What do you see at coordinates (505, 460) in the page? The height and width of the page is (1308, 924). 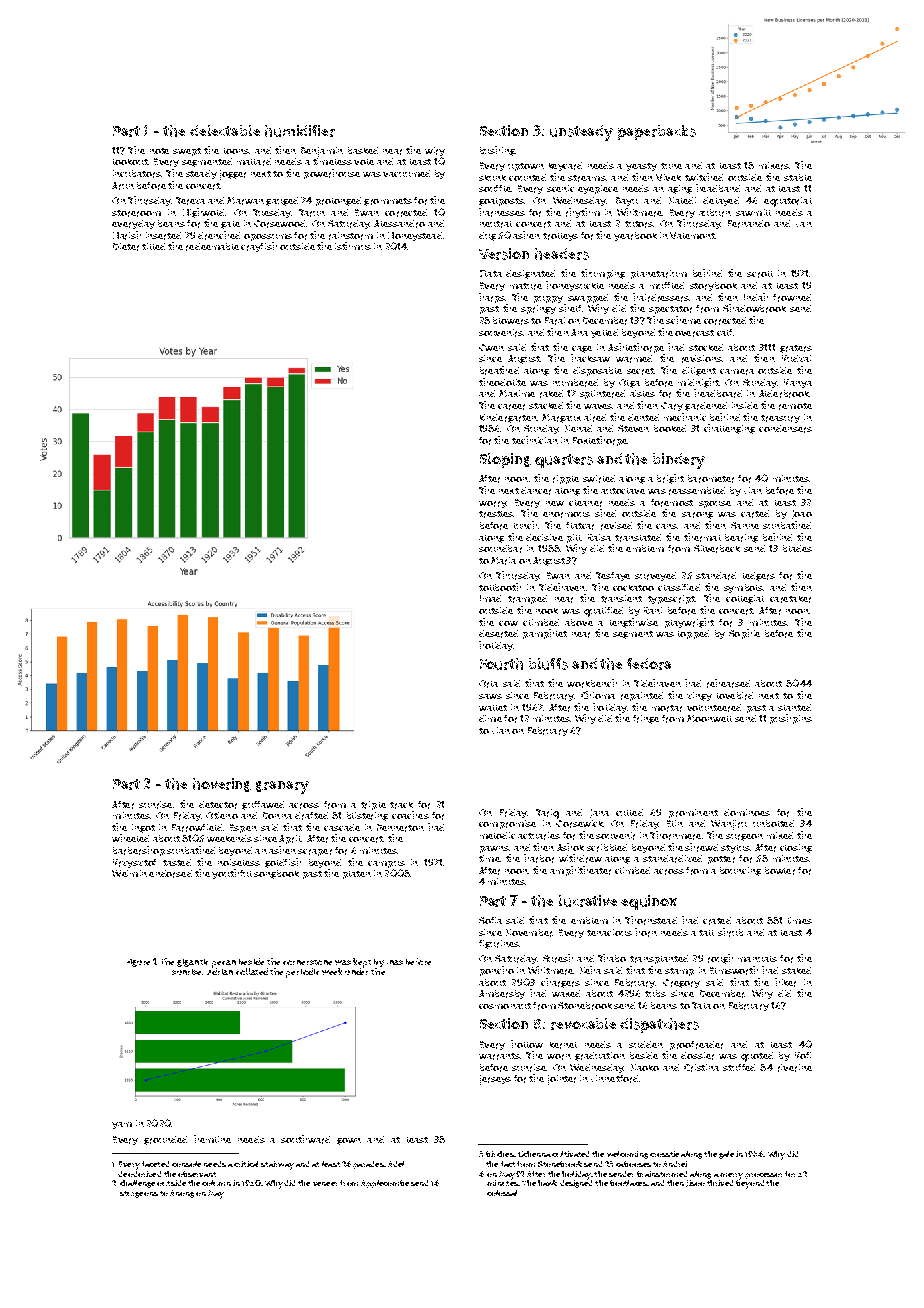 I see `Sloping` at bounding box center [505, 460].
